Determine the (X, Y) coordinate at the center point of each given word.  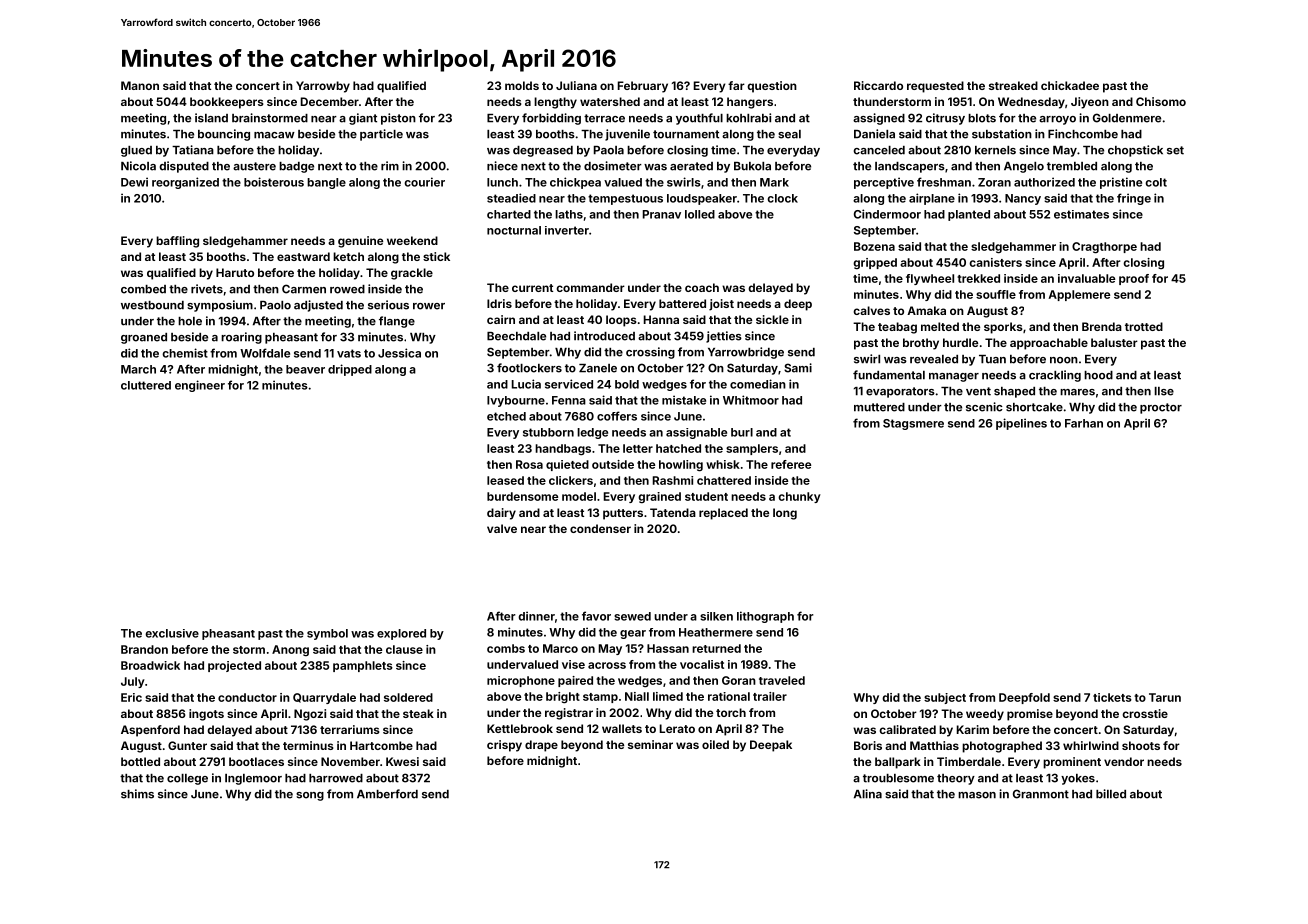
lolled (700, 214)
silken (716, 616)
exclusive (172, 633)
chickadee (1070, 85)
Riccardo (878, 85)
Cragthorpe (1104, 248)
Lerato (677, 728)
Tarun (1165, 697)
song (310, 796)
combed (143, 289)
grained (659, 497)
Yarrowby (323, 87)
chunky (799, 497)
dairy (501, 514)
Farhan (1084, 423)
